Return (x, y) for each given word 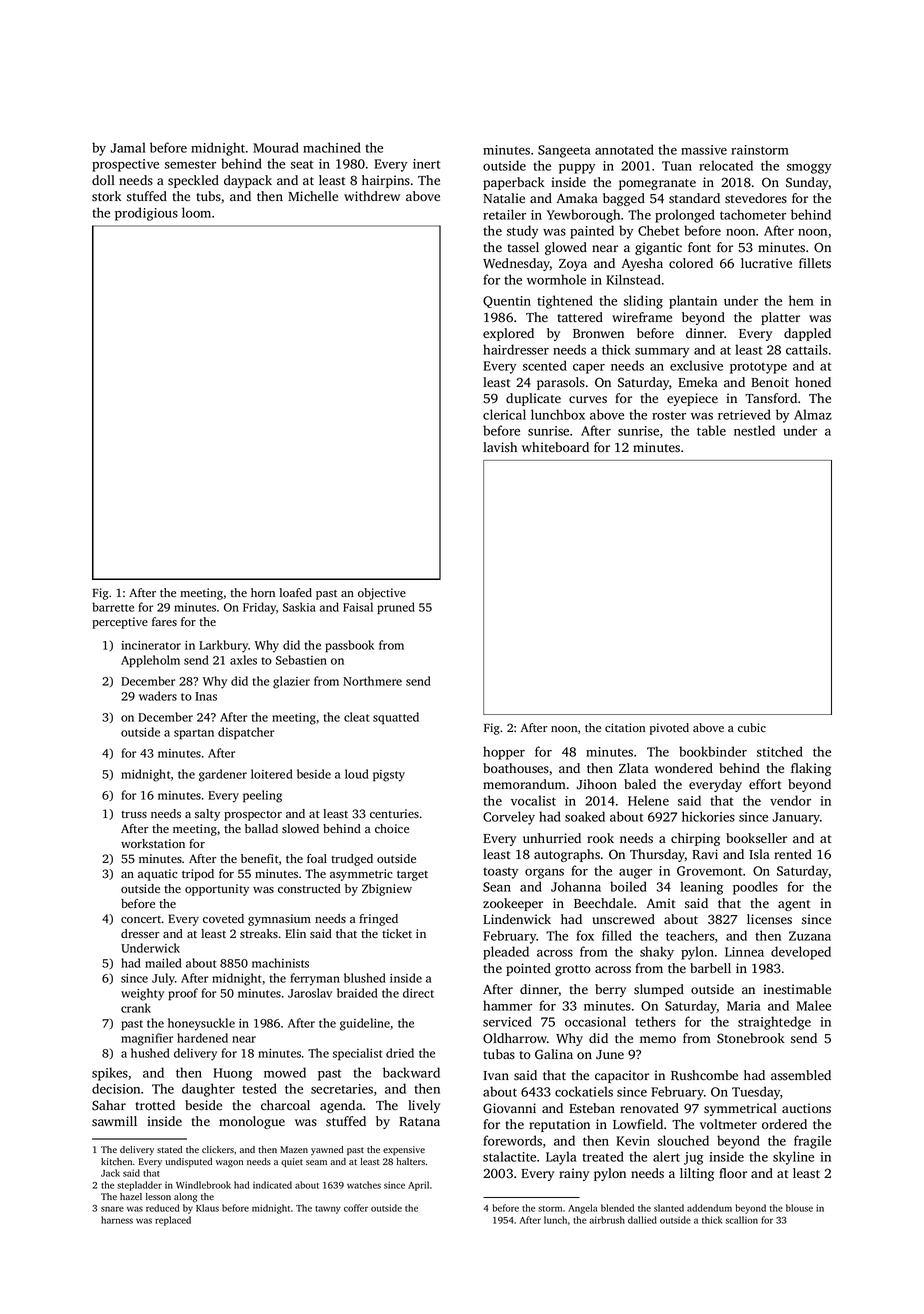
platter (780, 318)
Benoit (770, 382)
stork (106, 196)
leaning (701, 888)
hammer (507, 1005)
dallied (642, 1220)
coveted (223, 918)
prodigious (146, 214)
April (418, 1186)
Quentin (507, 302)
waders (158, 696)
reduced (162, 1208)
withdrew (372, 196)
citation (625, 727)
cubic (752, 727)
